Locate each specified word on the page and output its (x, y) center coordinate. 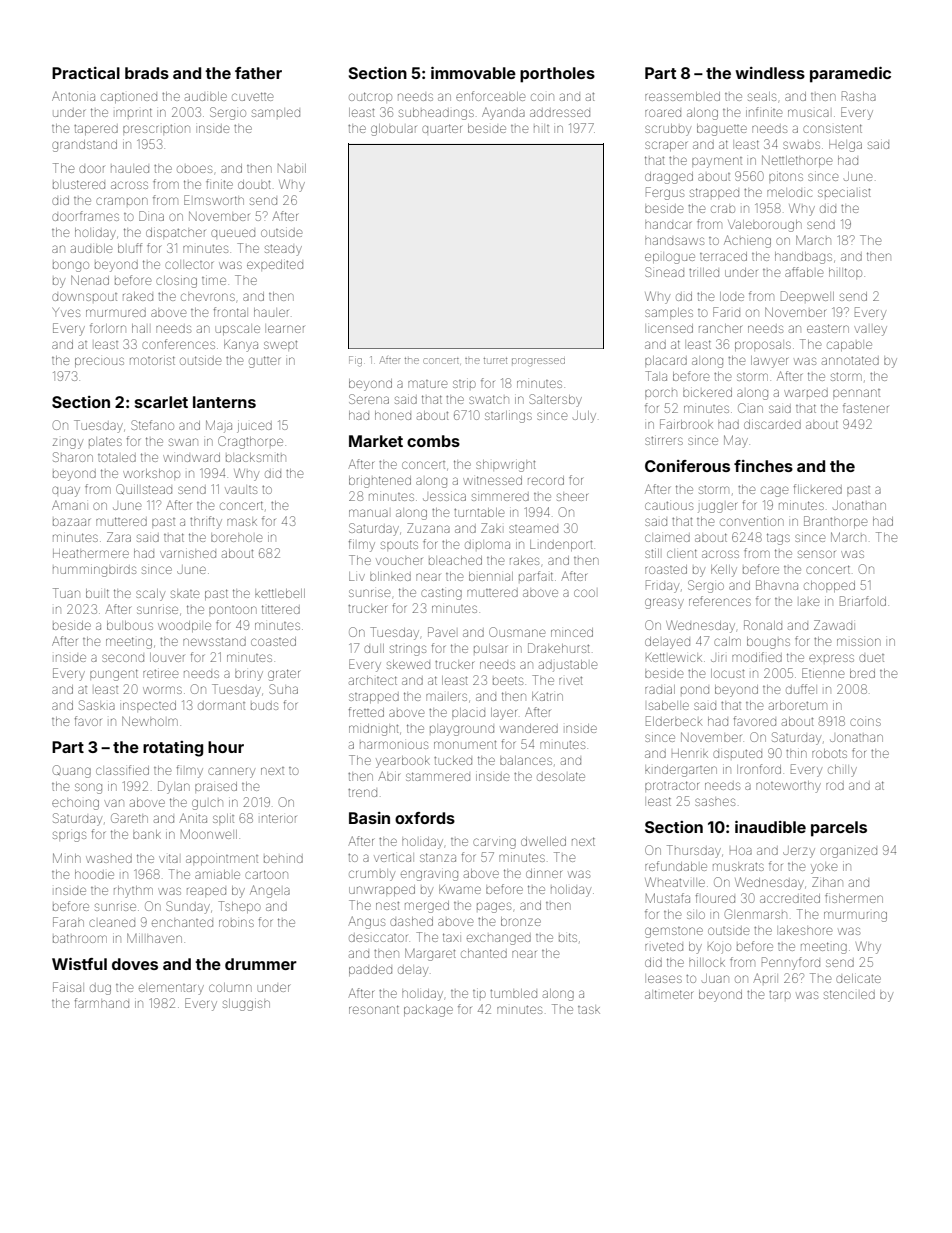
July (584, 417)
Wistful (79, 964)
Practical (86, 73)
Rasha (859, 96)
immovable (473, 73)
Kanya (241, 346)
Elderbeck (674, 721)
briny (249, 675)
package (428, 1011)
